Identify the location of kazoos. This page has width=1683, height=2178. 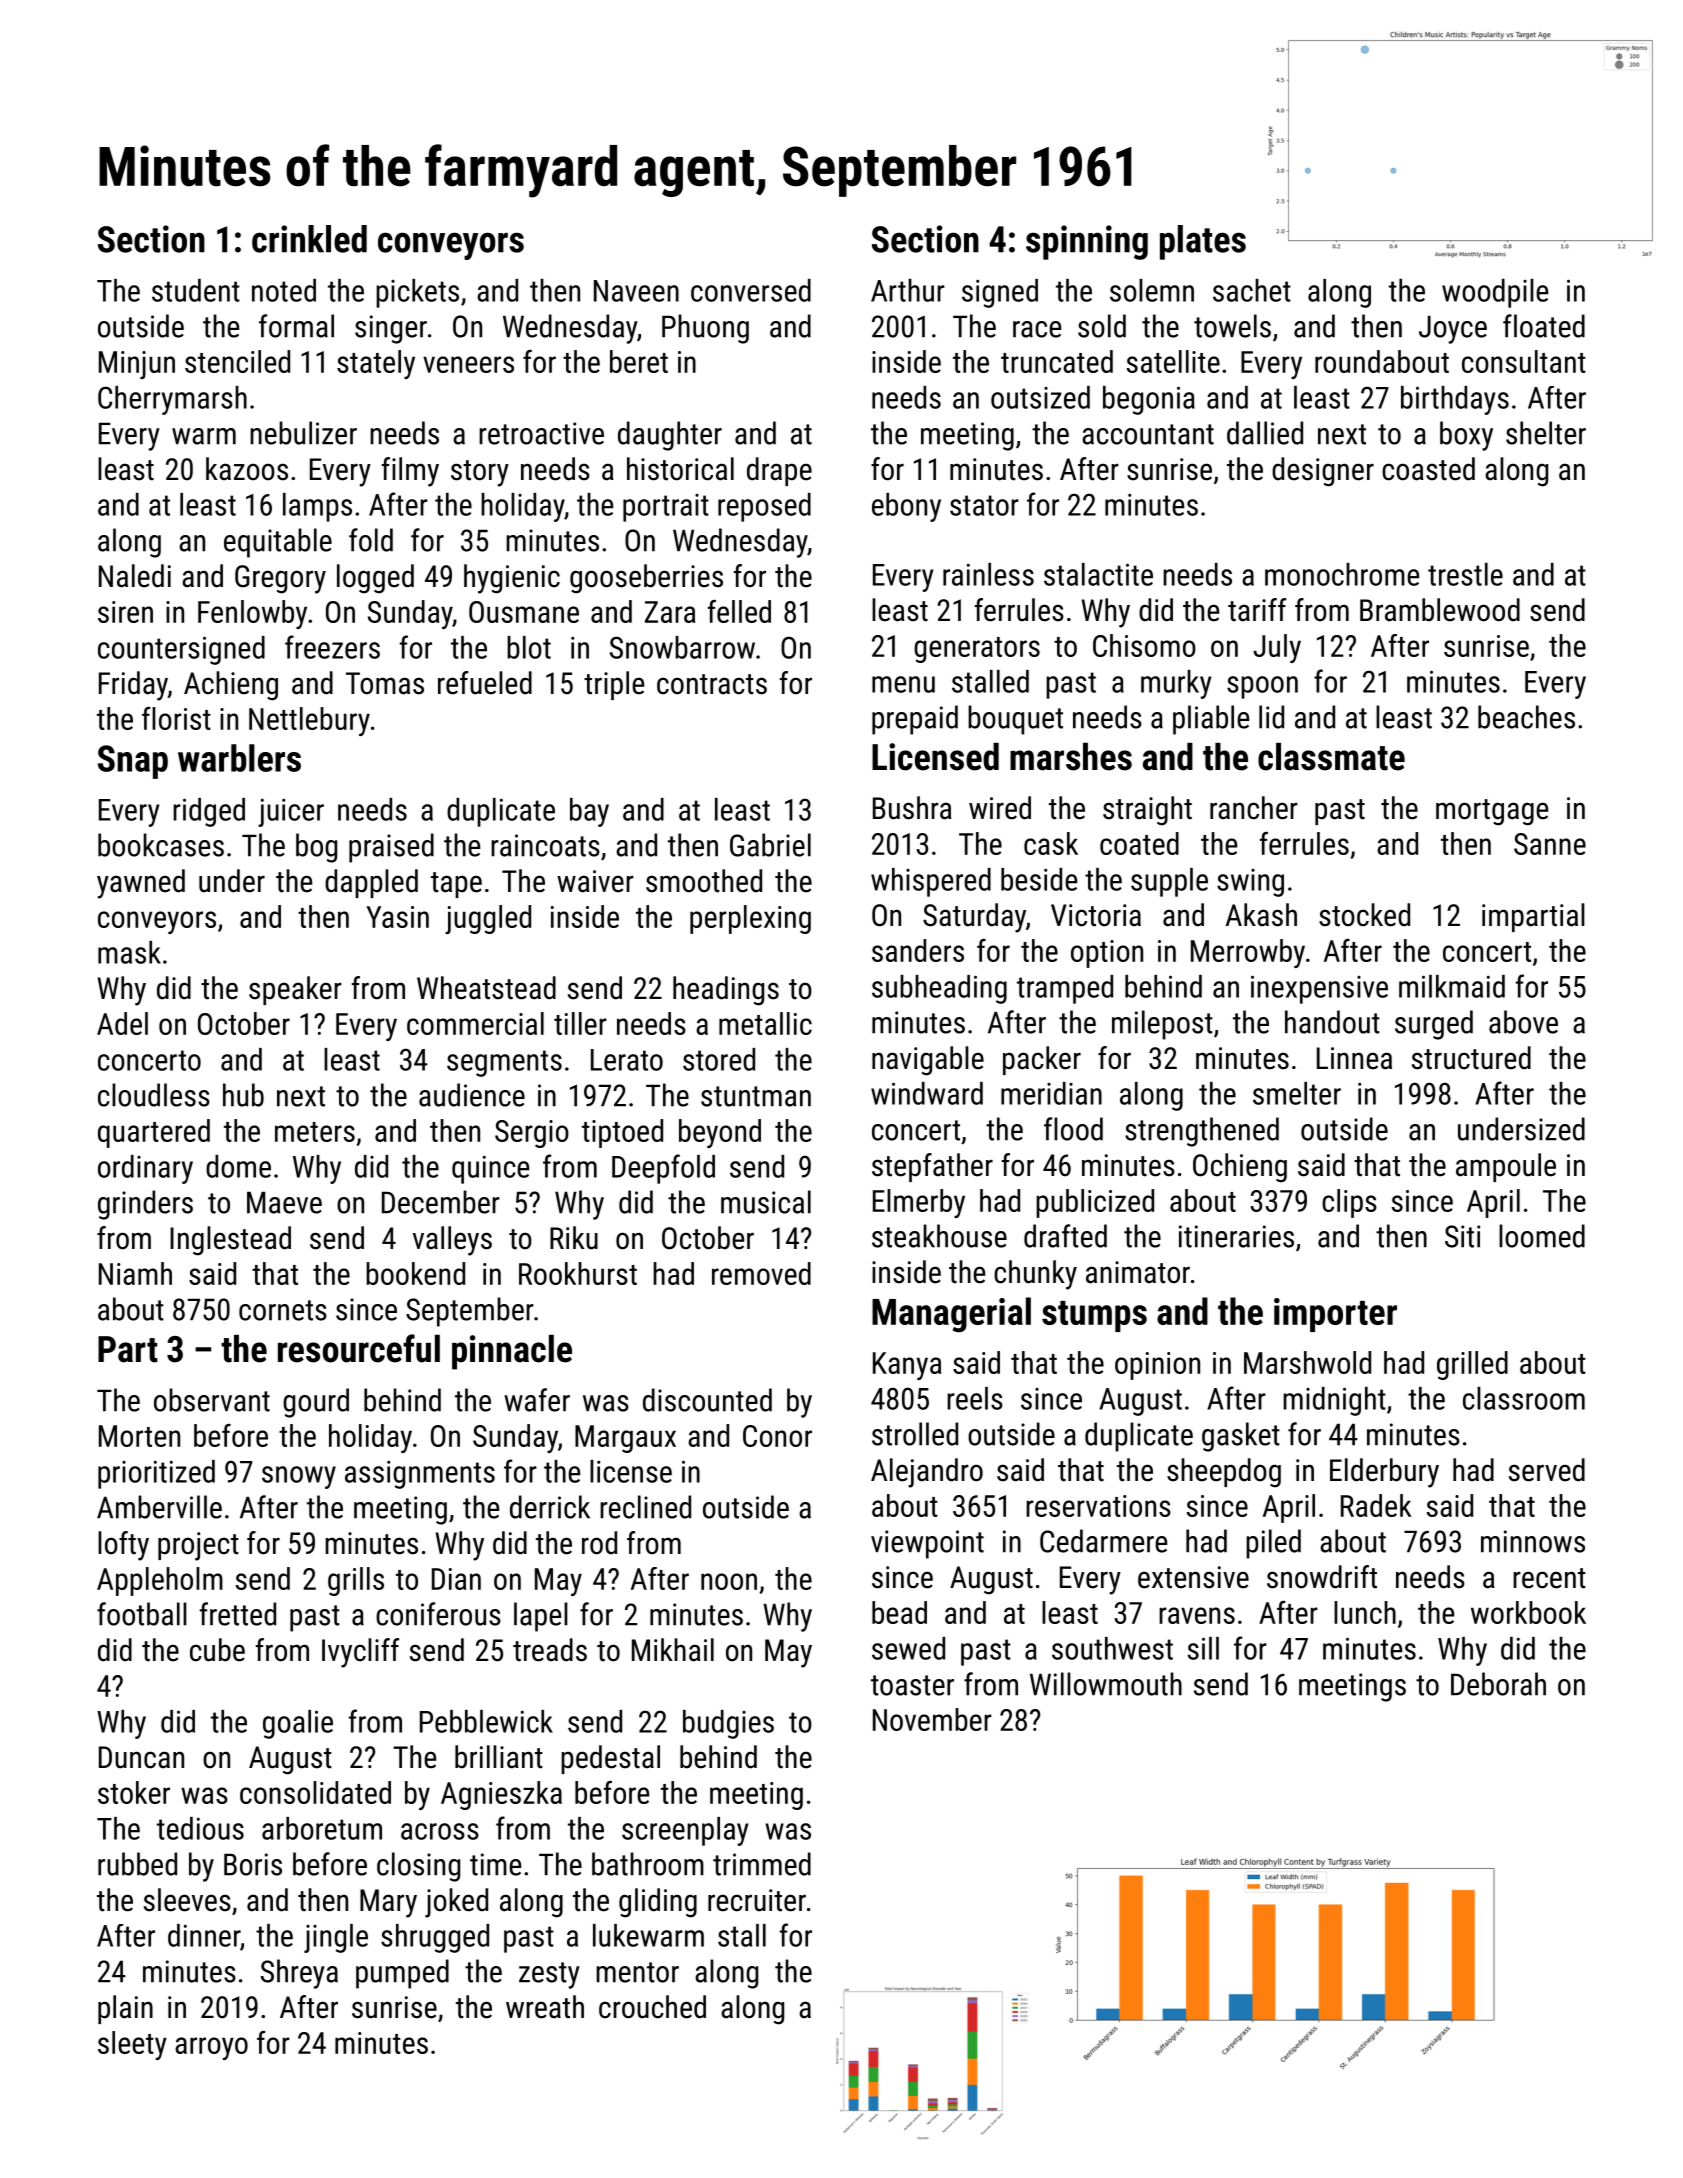
(247, 469).
